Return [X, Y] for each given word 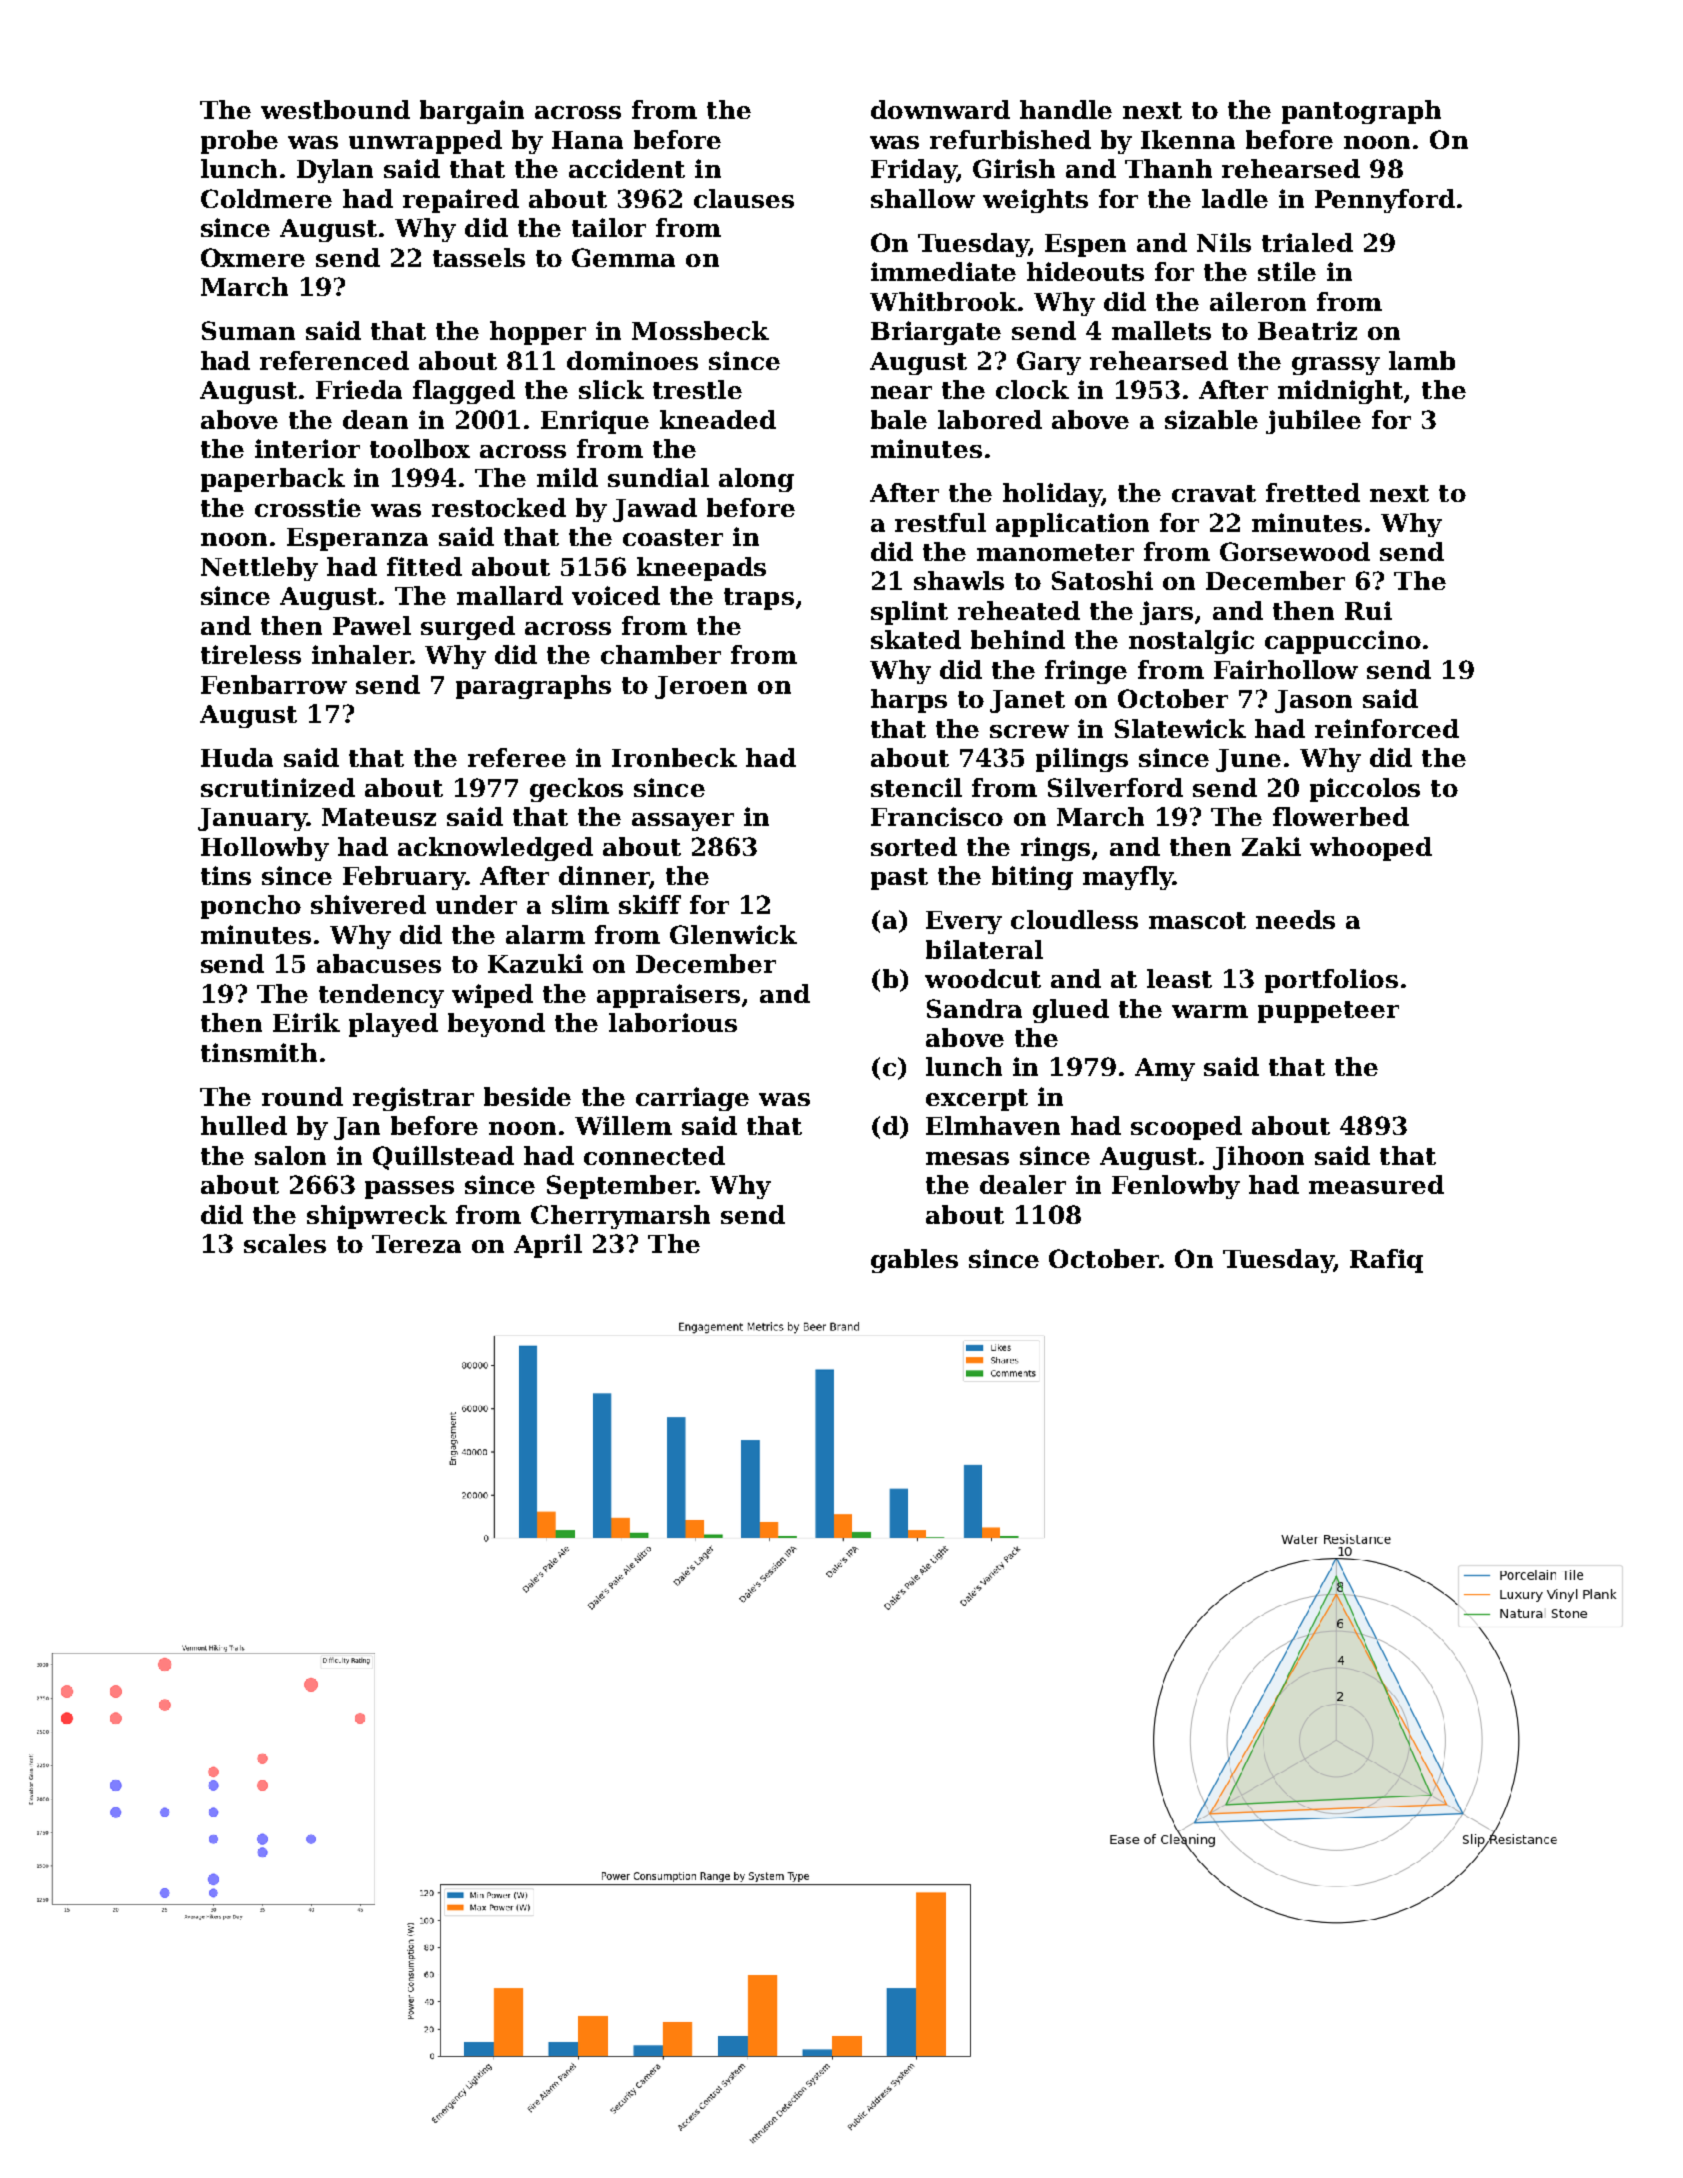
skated [916, 639]
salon [290, 1155]
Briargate [936, 333]
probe [239, 142]
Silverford [1115, 787]
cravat [1214, 493]
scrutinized [278, 787]
